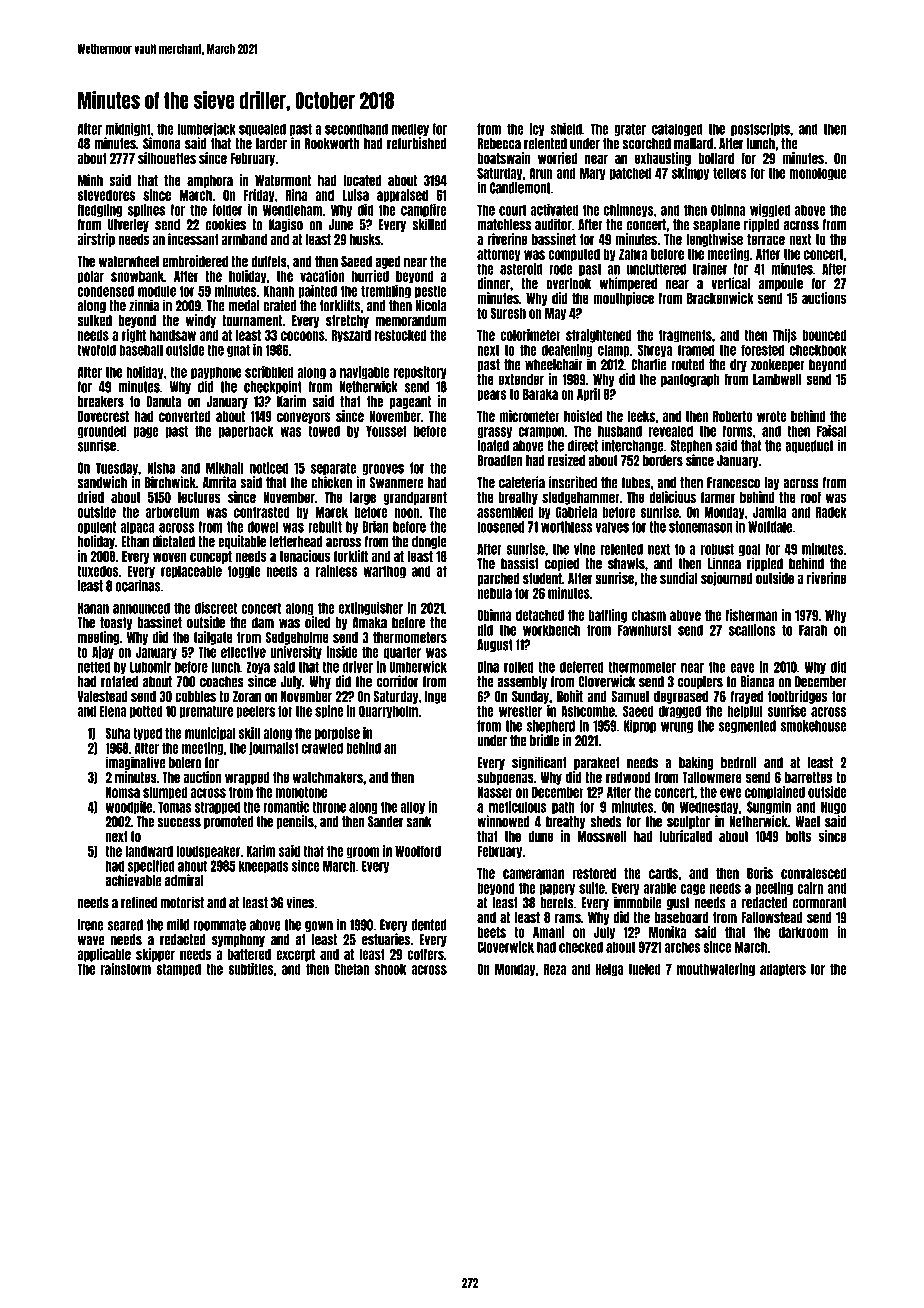  What do you see at coordinates (151, 866) in the image?
I see `specified` at bounding box center [151, 866].
